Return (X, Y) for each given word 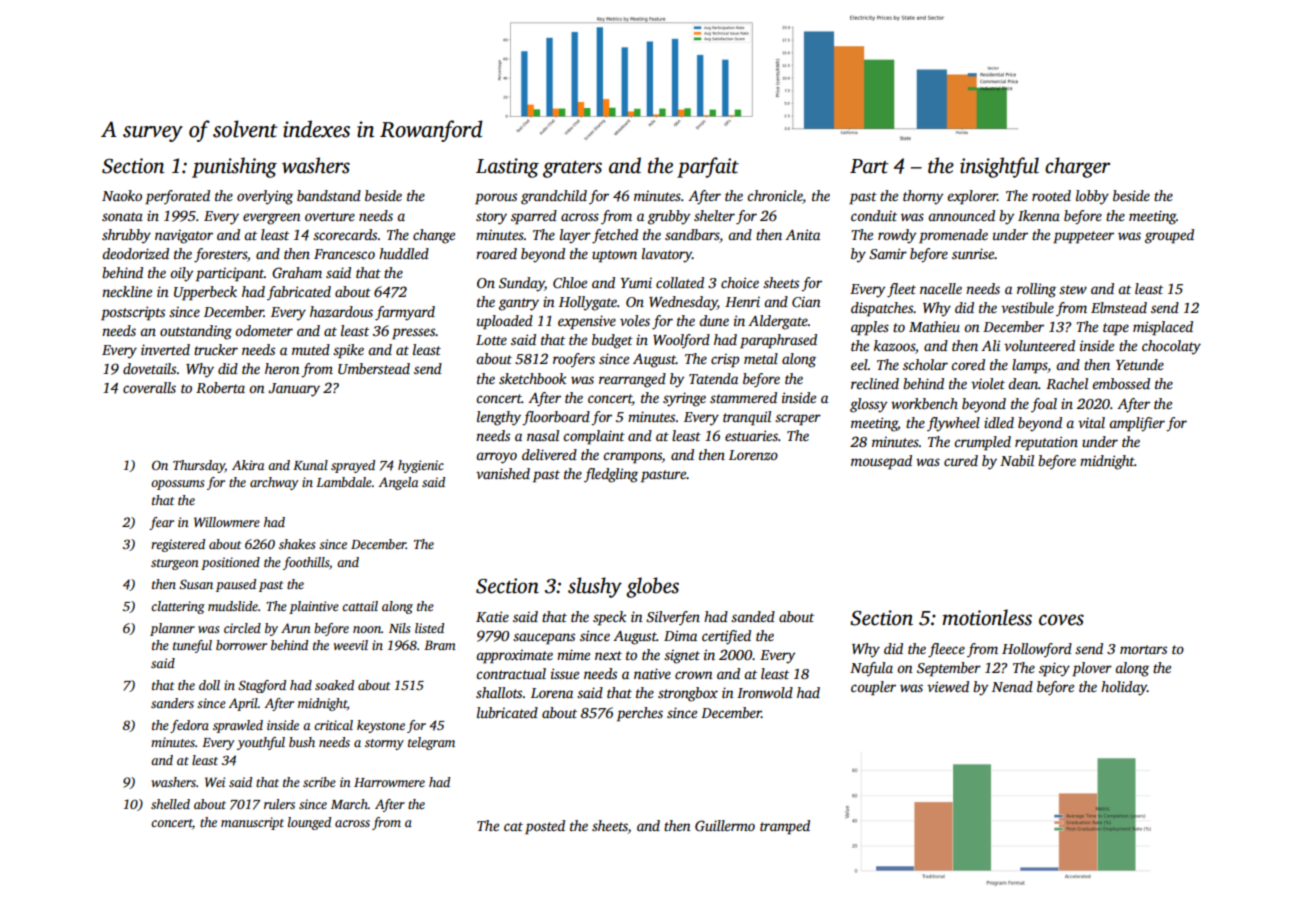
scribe (319, 782)
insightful (999, 167)
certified (726, 637)
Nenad (1012, 686)
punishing (234, 167)
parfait (708, 167)
